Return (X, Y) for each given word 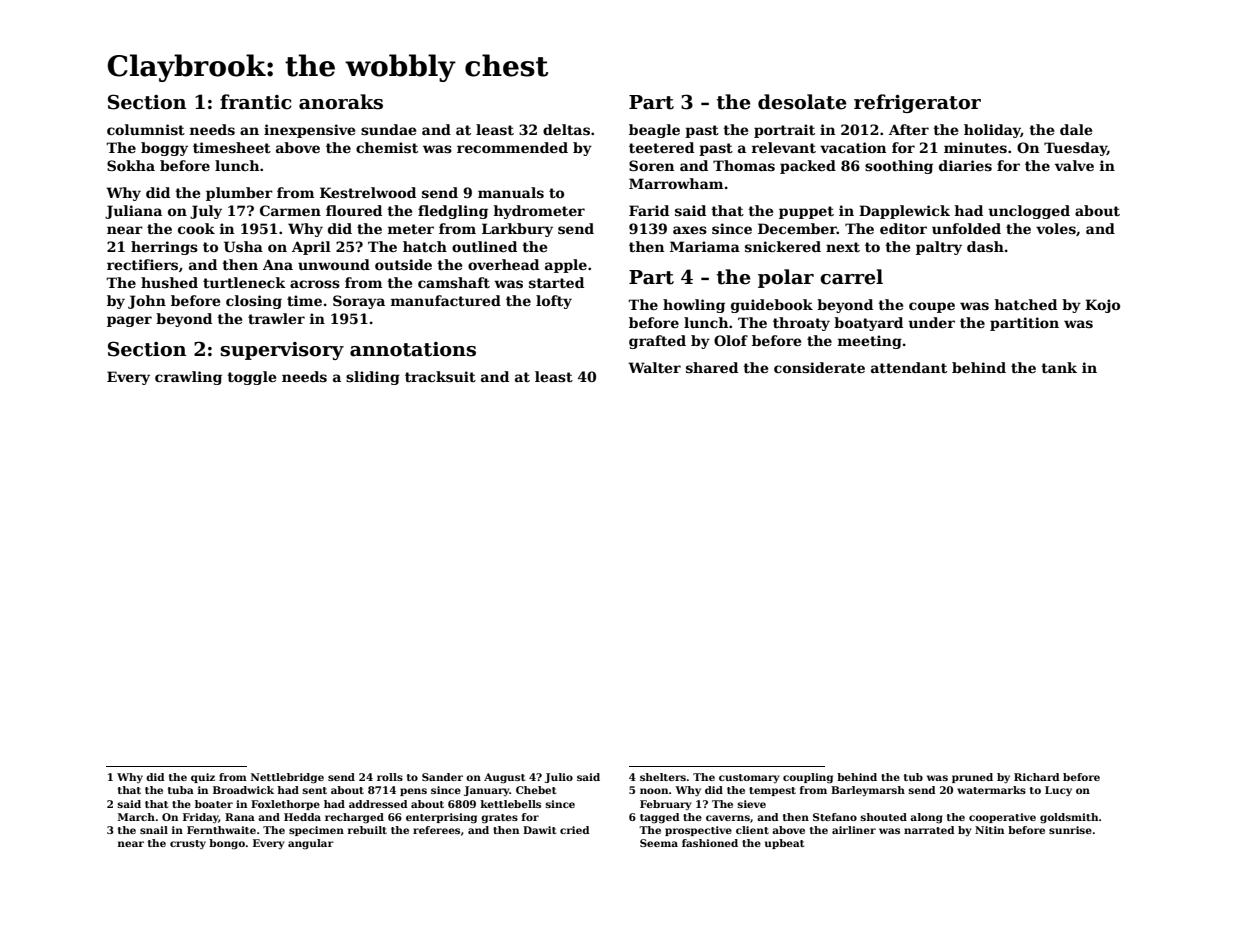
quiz (203, 778)
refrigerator (917, 103)
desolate (802, 102)
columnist (146, 129)
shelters (663, 777)
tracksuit (440, 376)
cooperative (1002, 818)
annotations (413, 349)
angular (311, 844)
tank (1059, 367)
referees (436, 830)
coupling (808, 778)
